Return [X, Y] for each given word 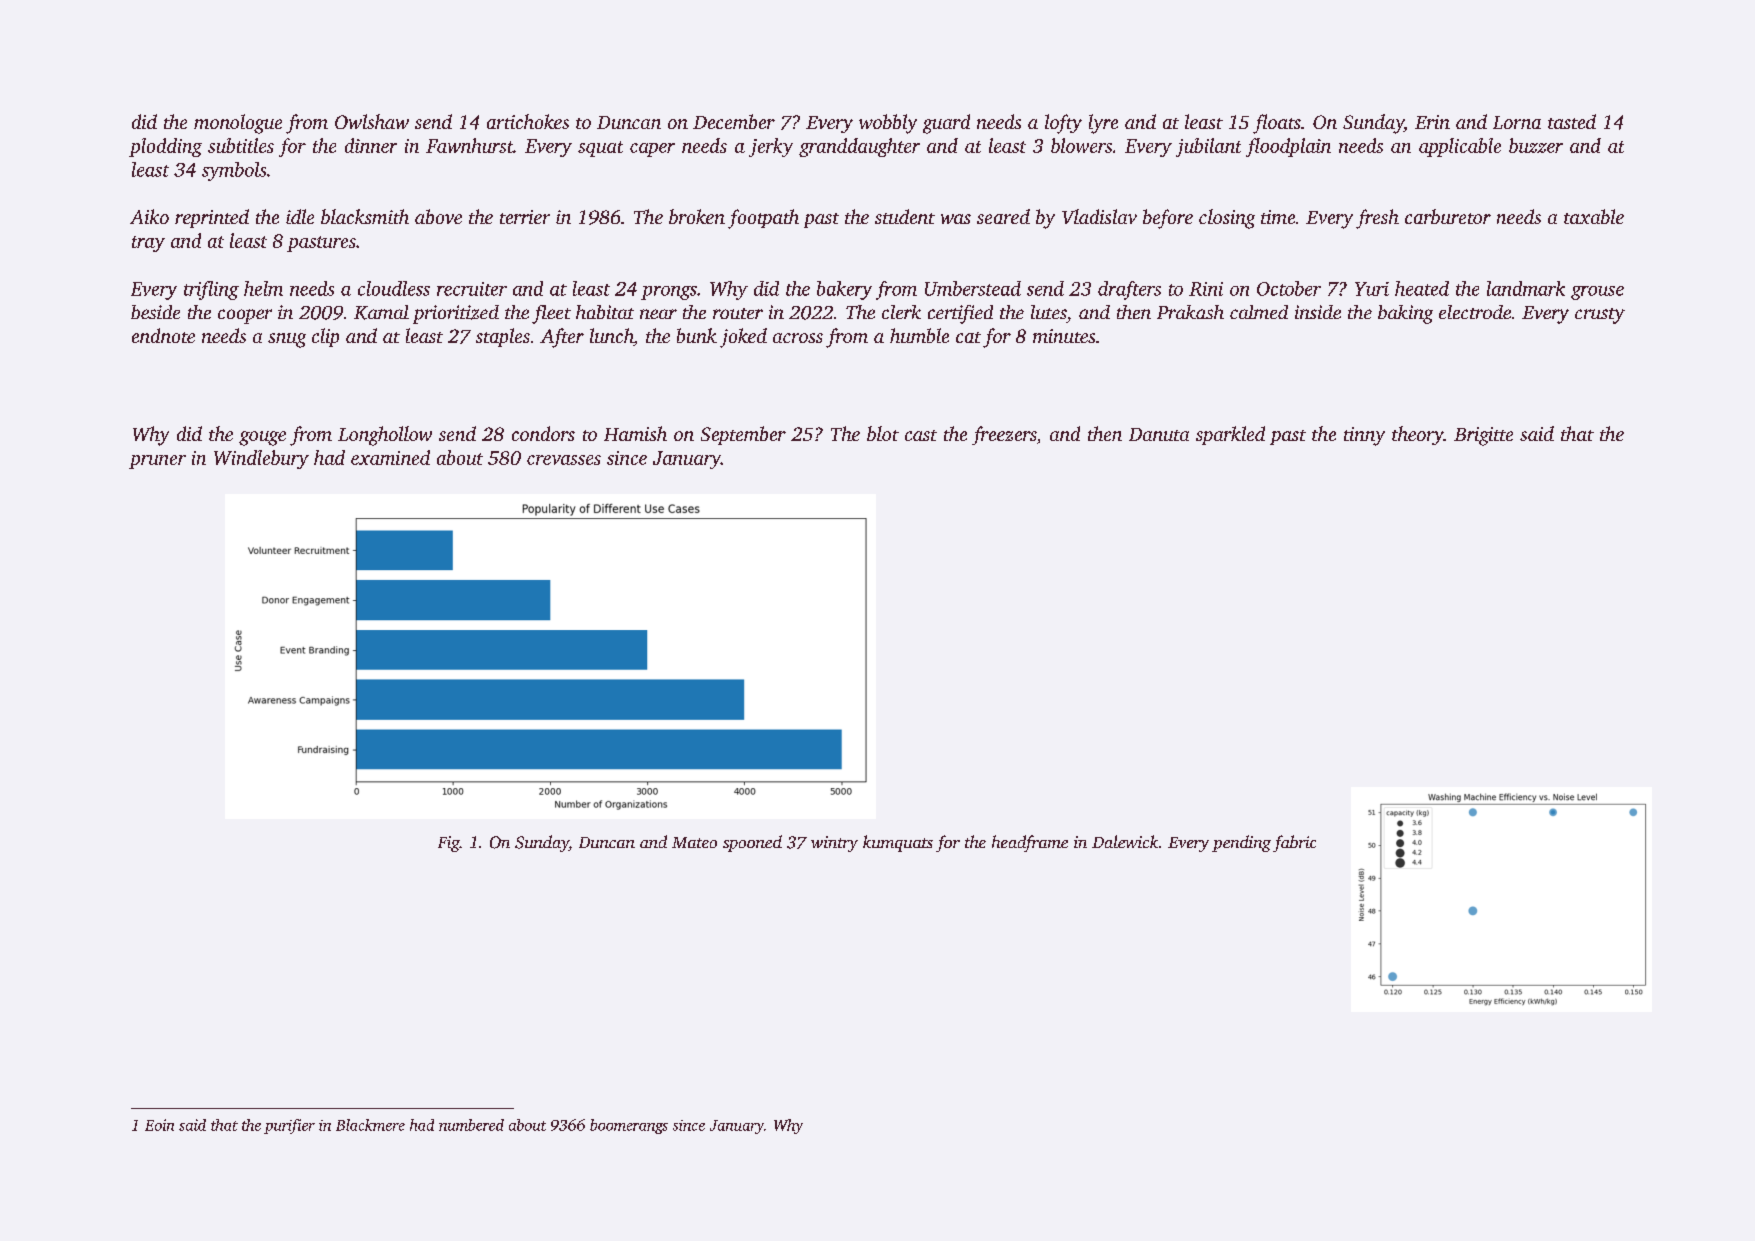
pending [1241, 843]
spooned [752, 843]
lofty [1063, 124]
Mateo [694, 842]
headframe [1030, 843]
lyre [1103, 124]
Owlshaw [372, 121]
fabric [1294, 843]
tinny [1364, 436]
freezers [1004, 435]
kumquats [898, 843]
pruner [157, 462]
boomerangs [629, 1126]
